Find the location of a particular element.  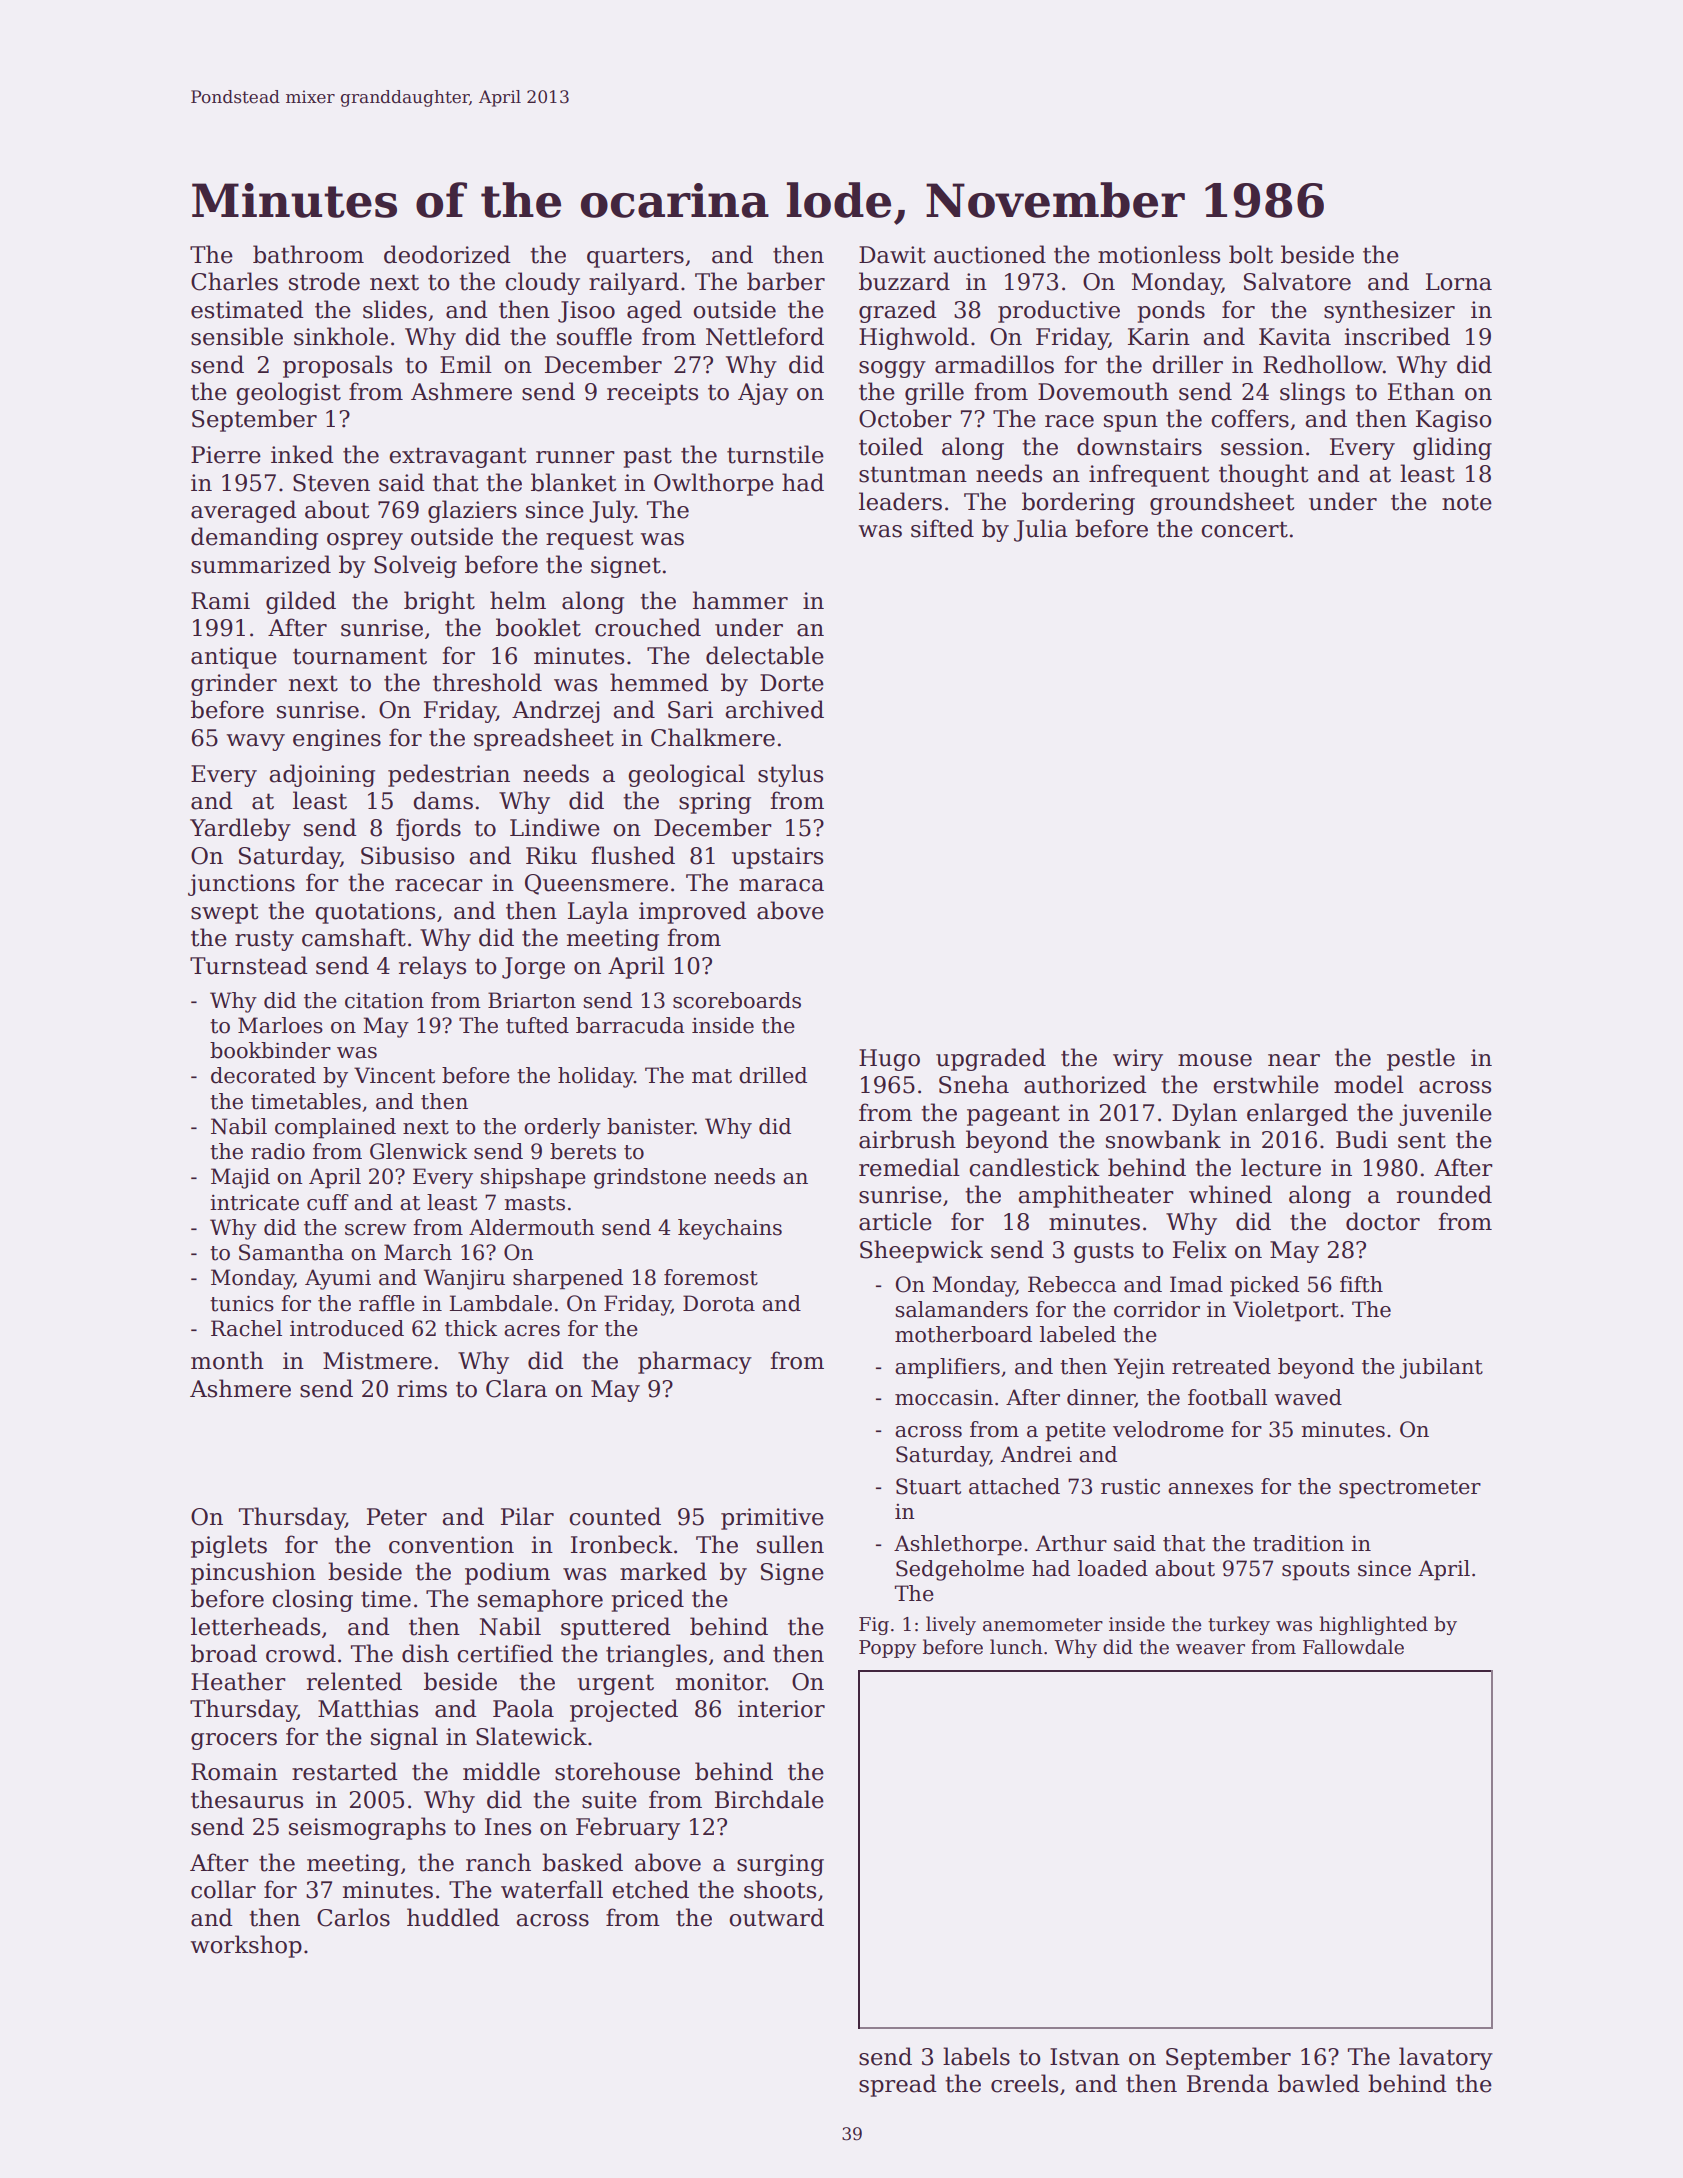

concert is located at coordinates (1244, 529).
